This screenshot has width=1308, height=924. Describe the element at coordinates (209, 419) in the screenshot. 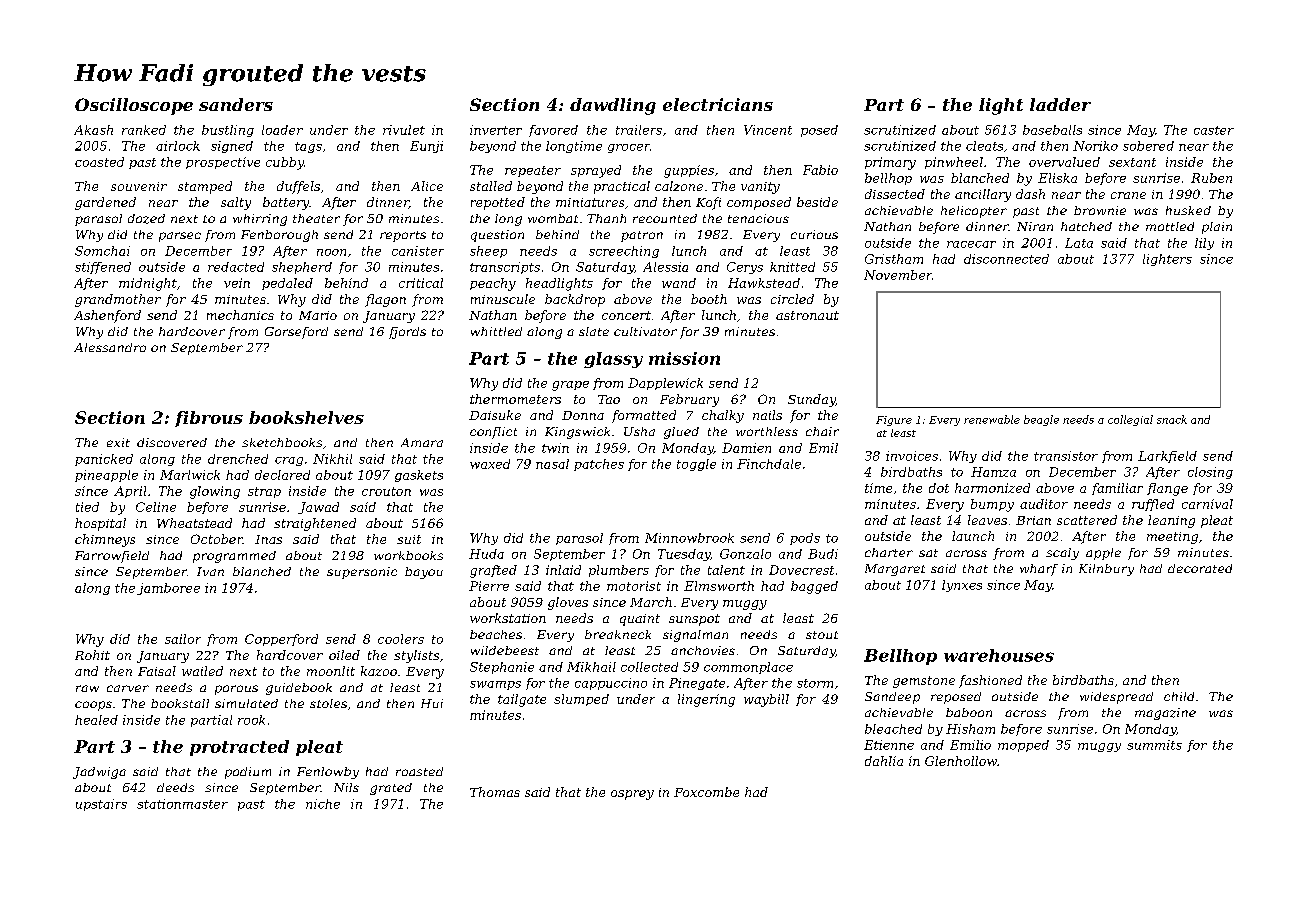

I see `fibrous` at that location.
